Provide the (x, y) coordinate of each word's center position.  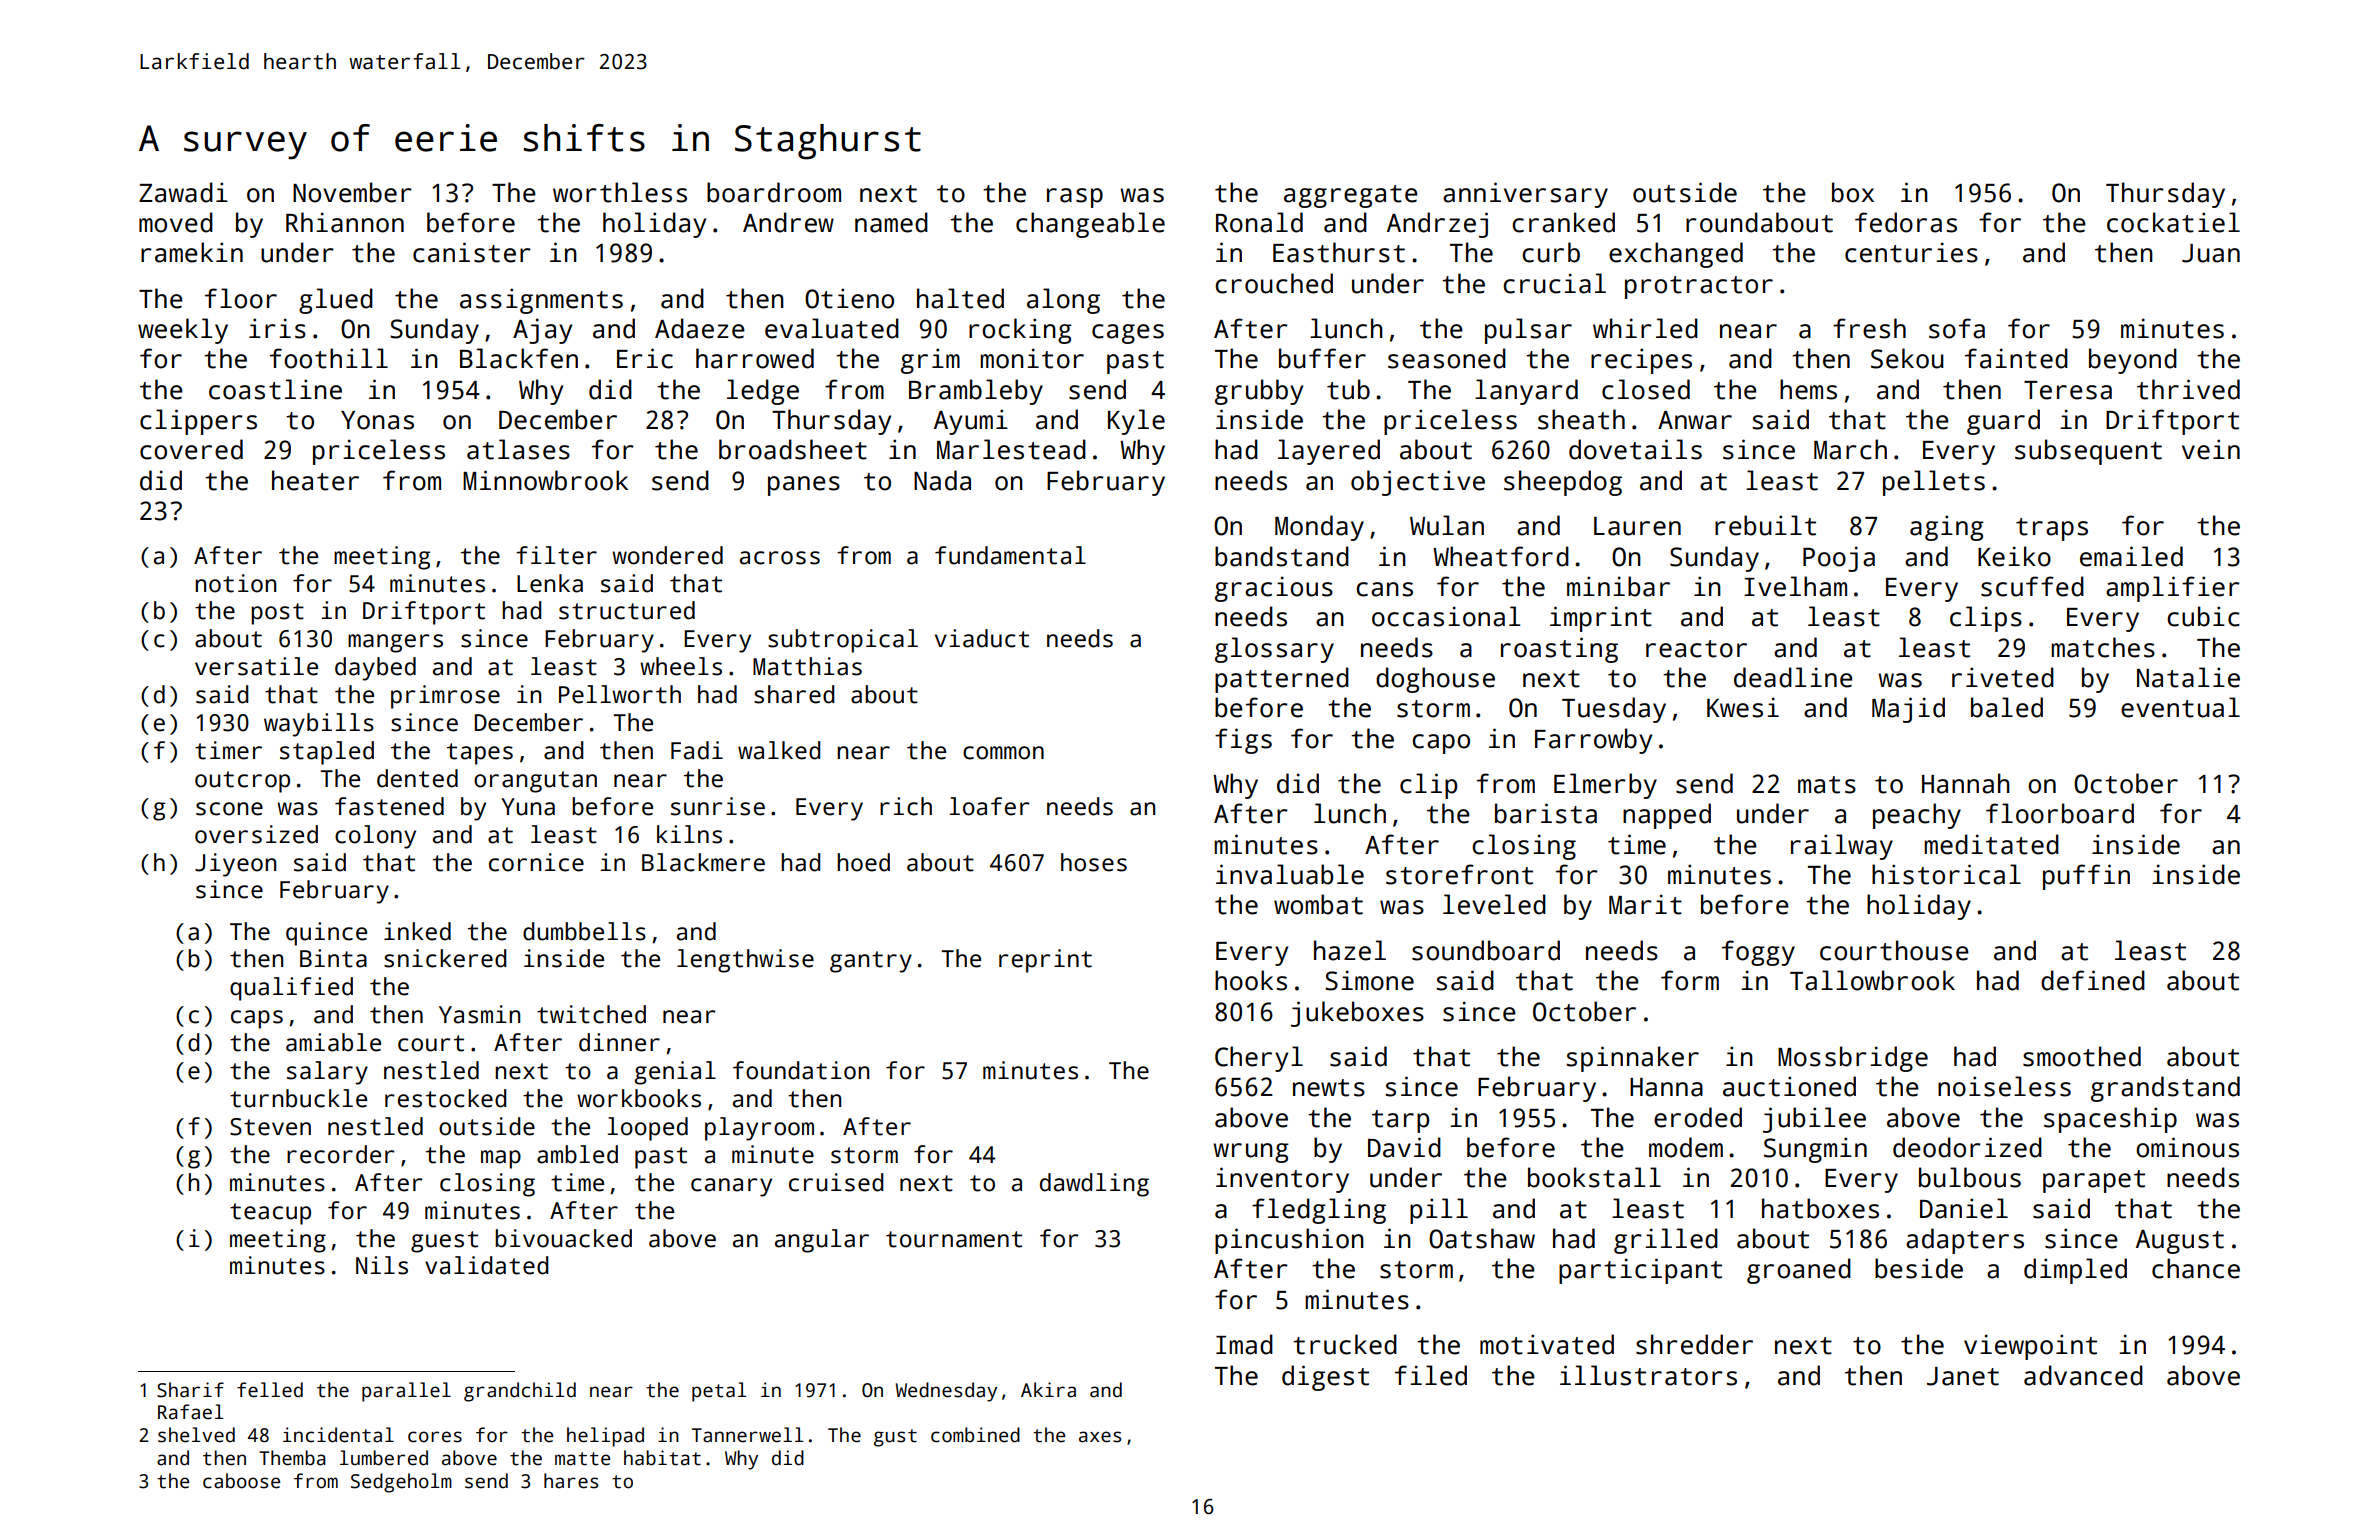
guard (2003, 422)
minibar (1618, 586)
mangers (395, 643)
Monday (1319, 528)
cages (1128, 334)
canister (472, 252)
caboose (241, 1481)
